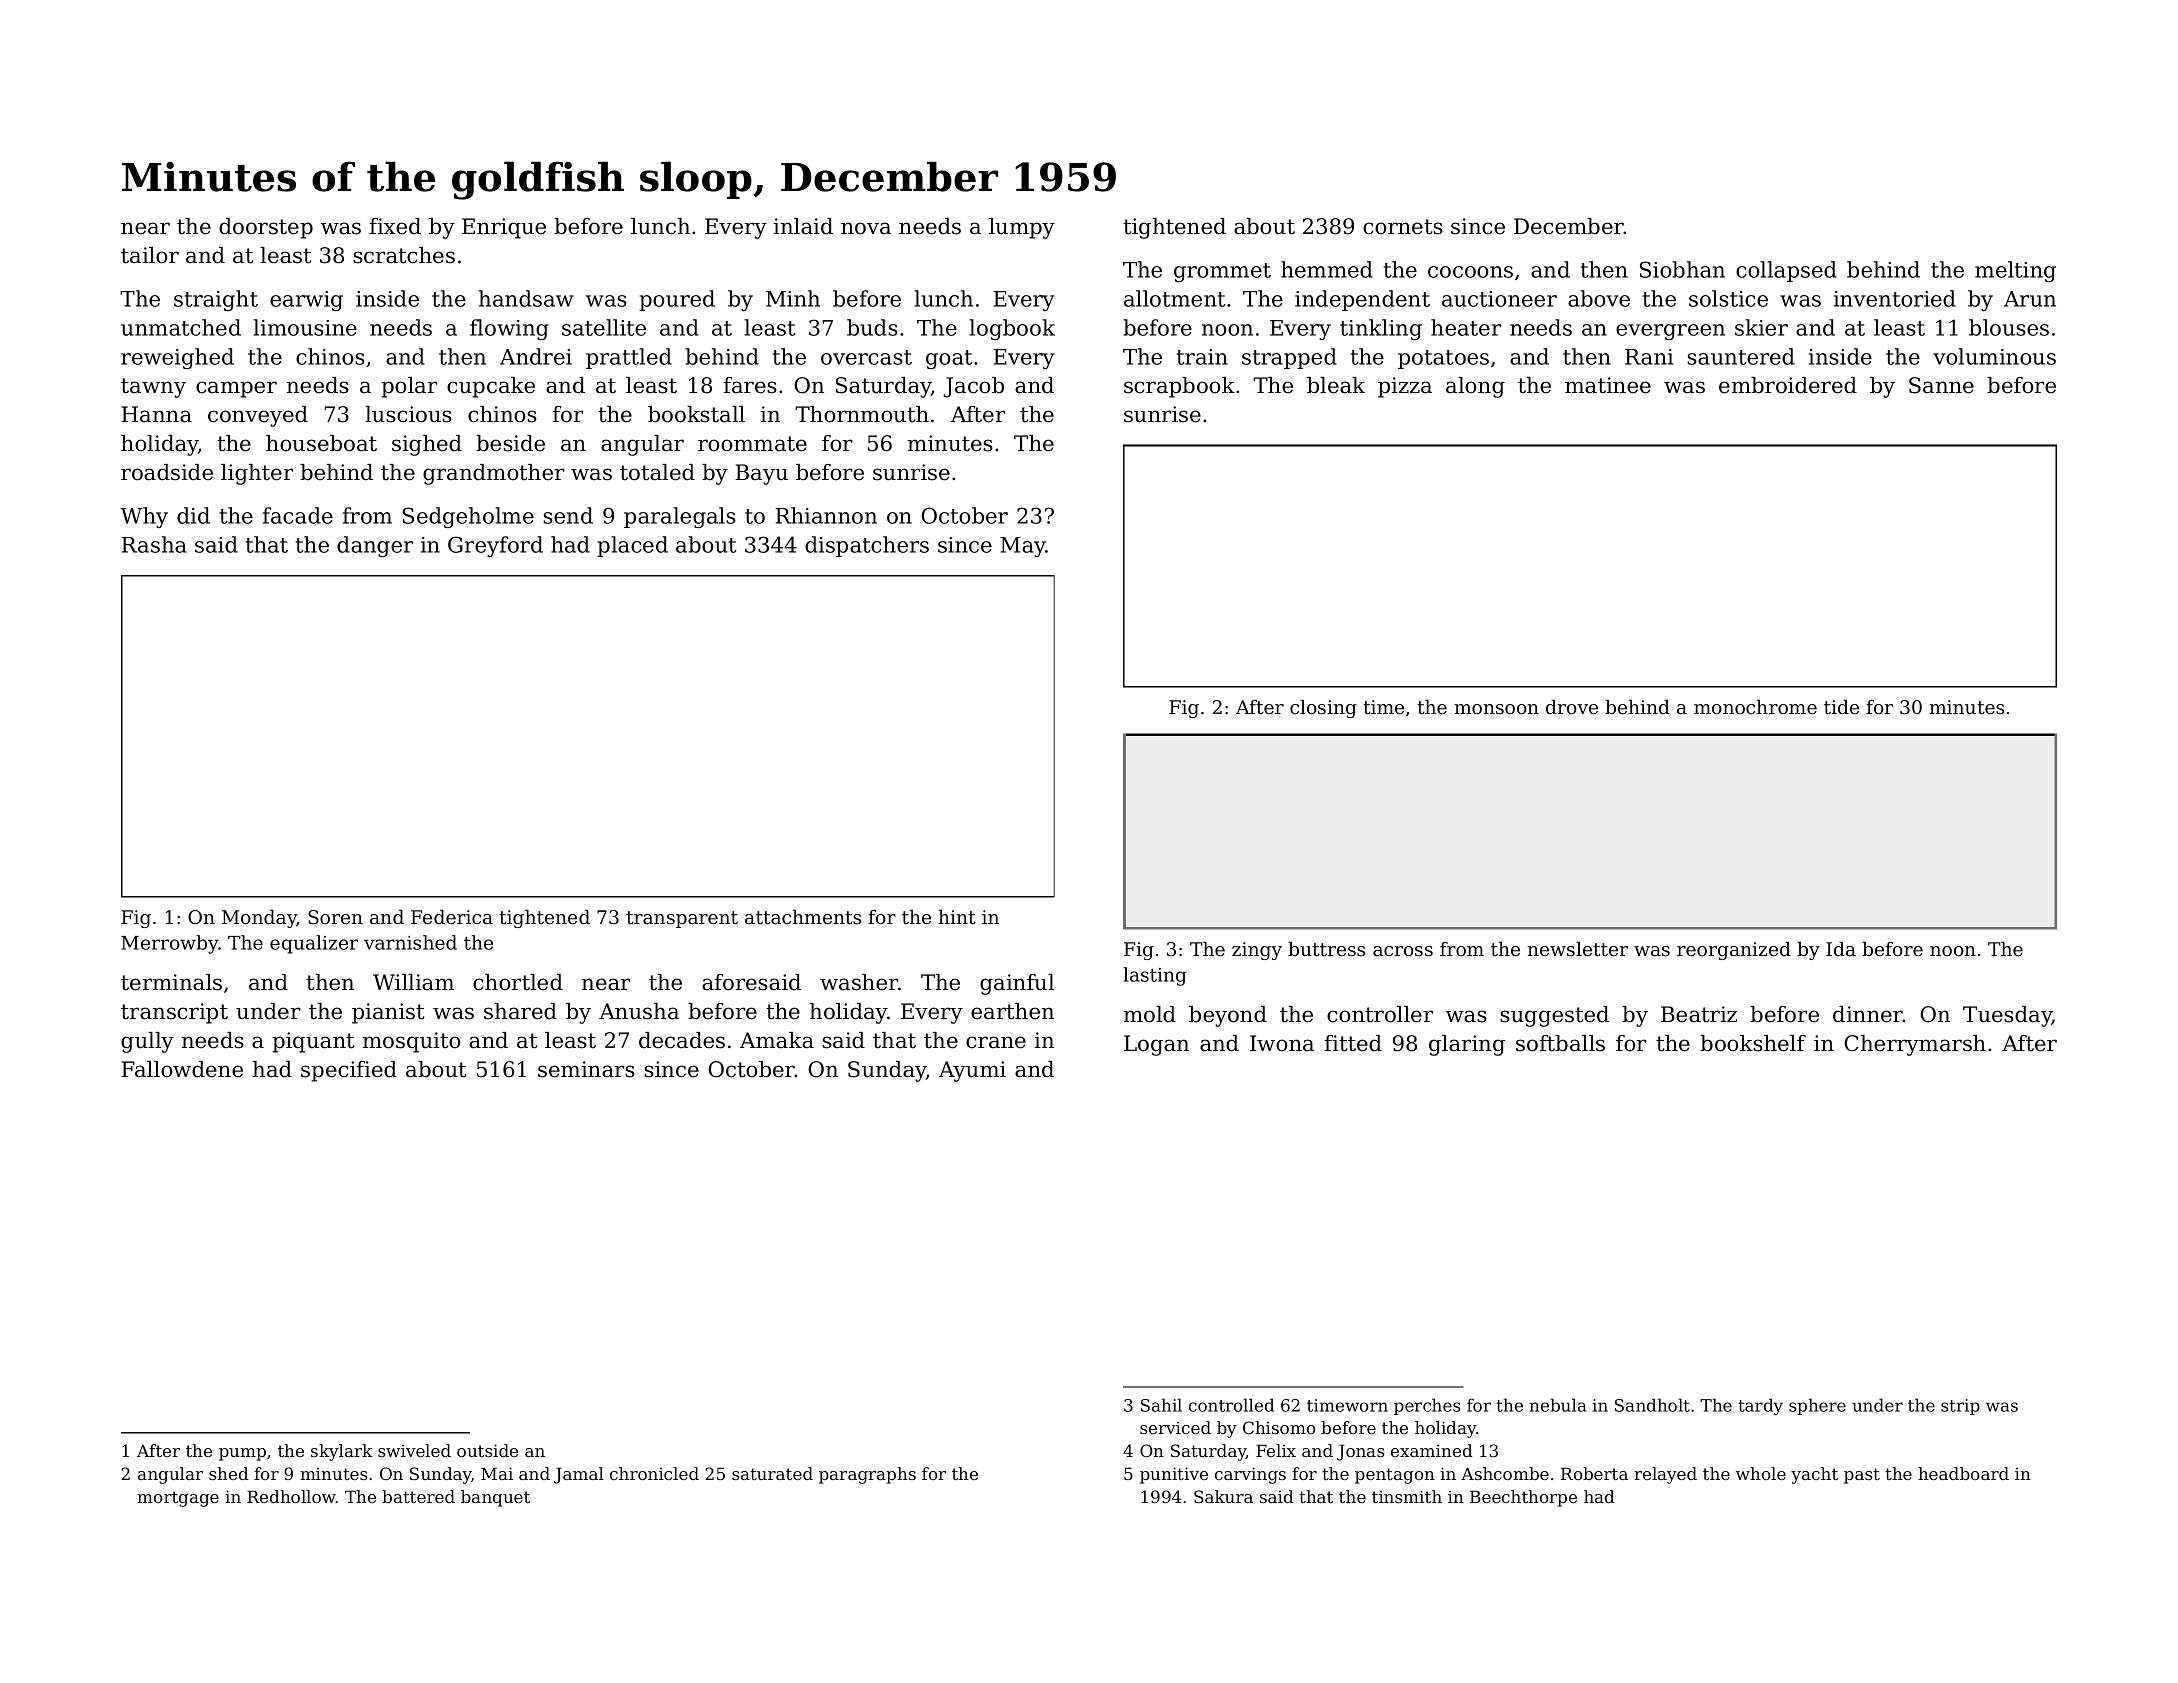 The height and width of the screenshot is (1683, 2178). I want to click on monsoon, so click(1497, 709).
